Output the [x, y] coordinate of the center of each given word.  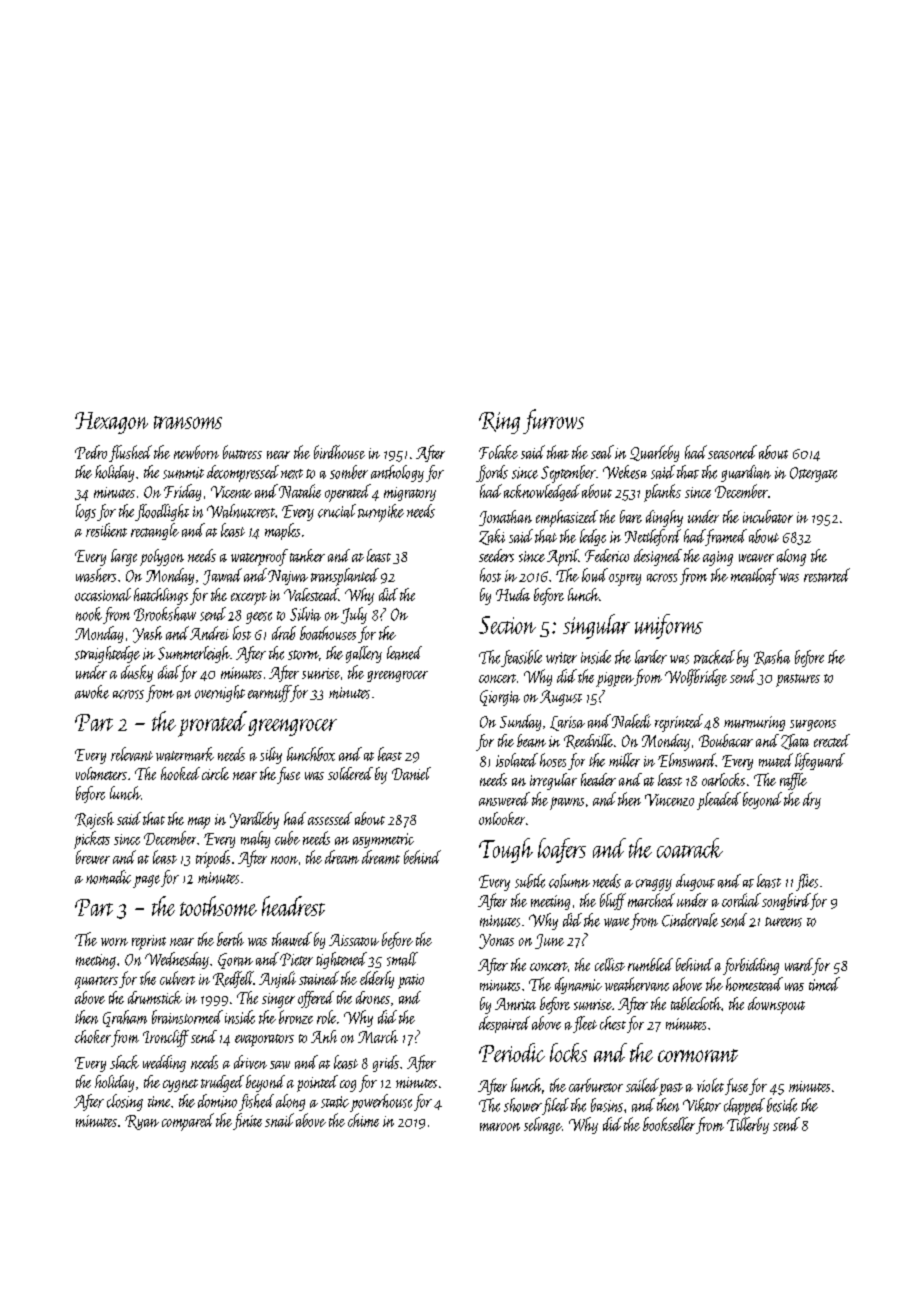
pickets [92, 840]
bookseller [669, 1124]
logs [86, 512]
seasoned [732, 452]
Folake [498, 452]
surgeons [813, 725]
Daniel [411, 773]
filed [555, 1106]
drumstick [155, 997]
